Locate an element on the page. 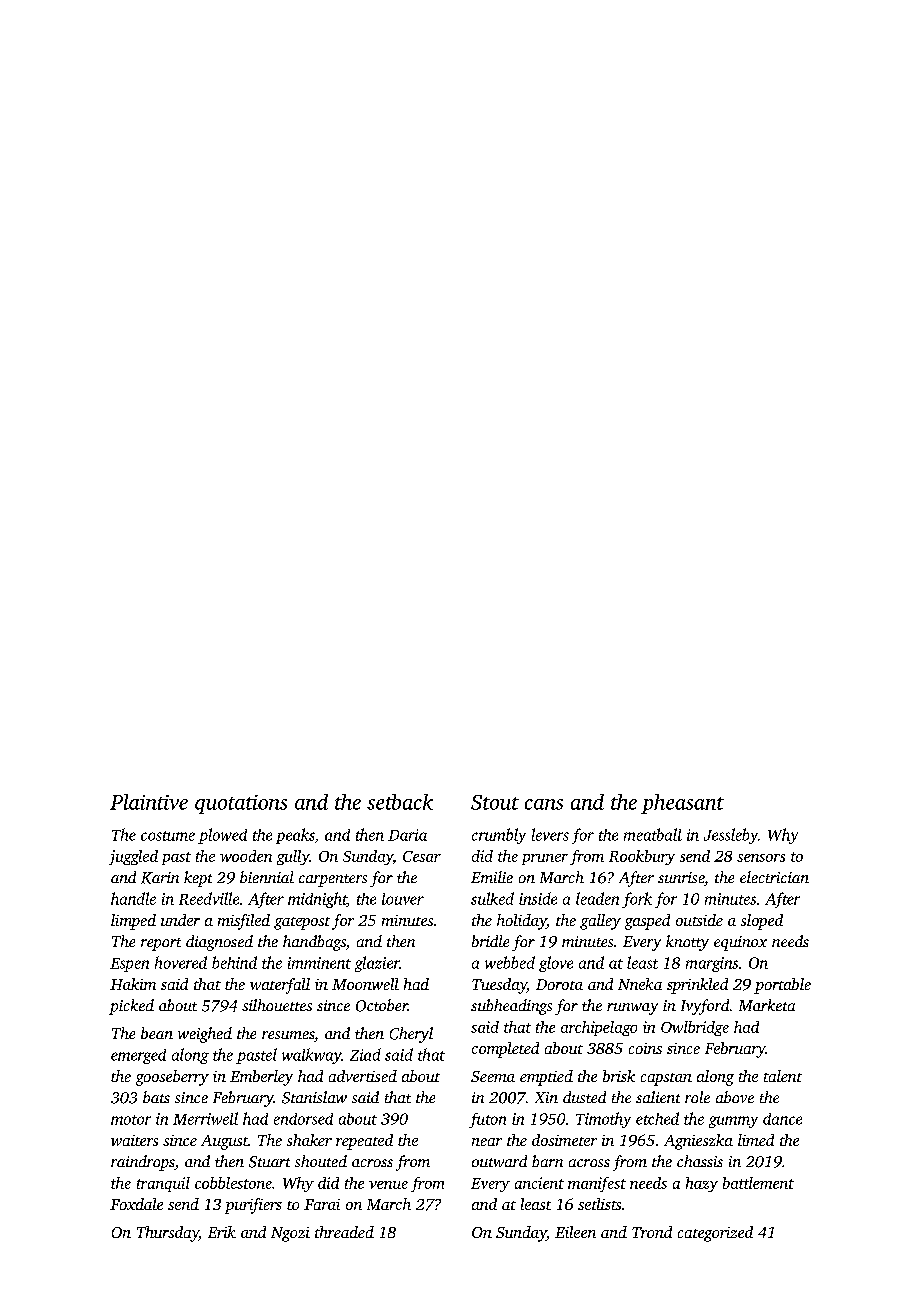  threaded is located at coordinates (344, 1232).
